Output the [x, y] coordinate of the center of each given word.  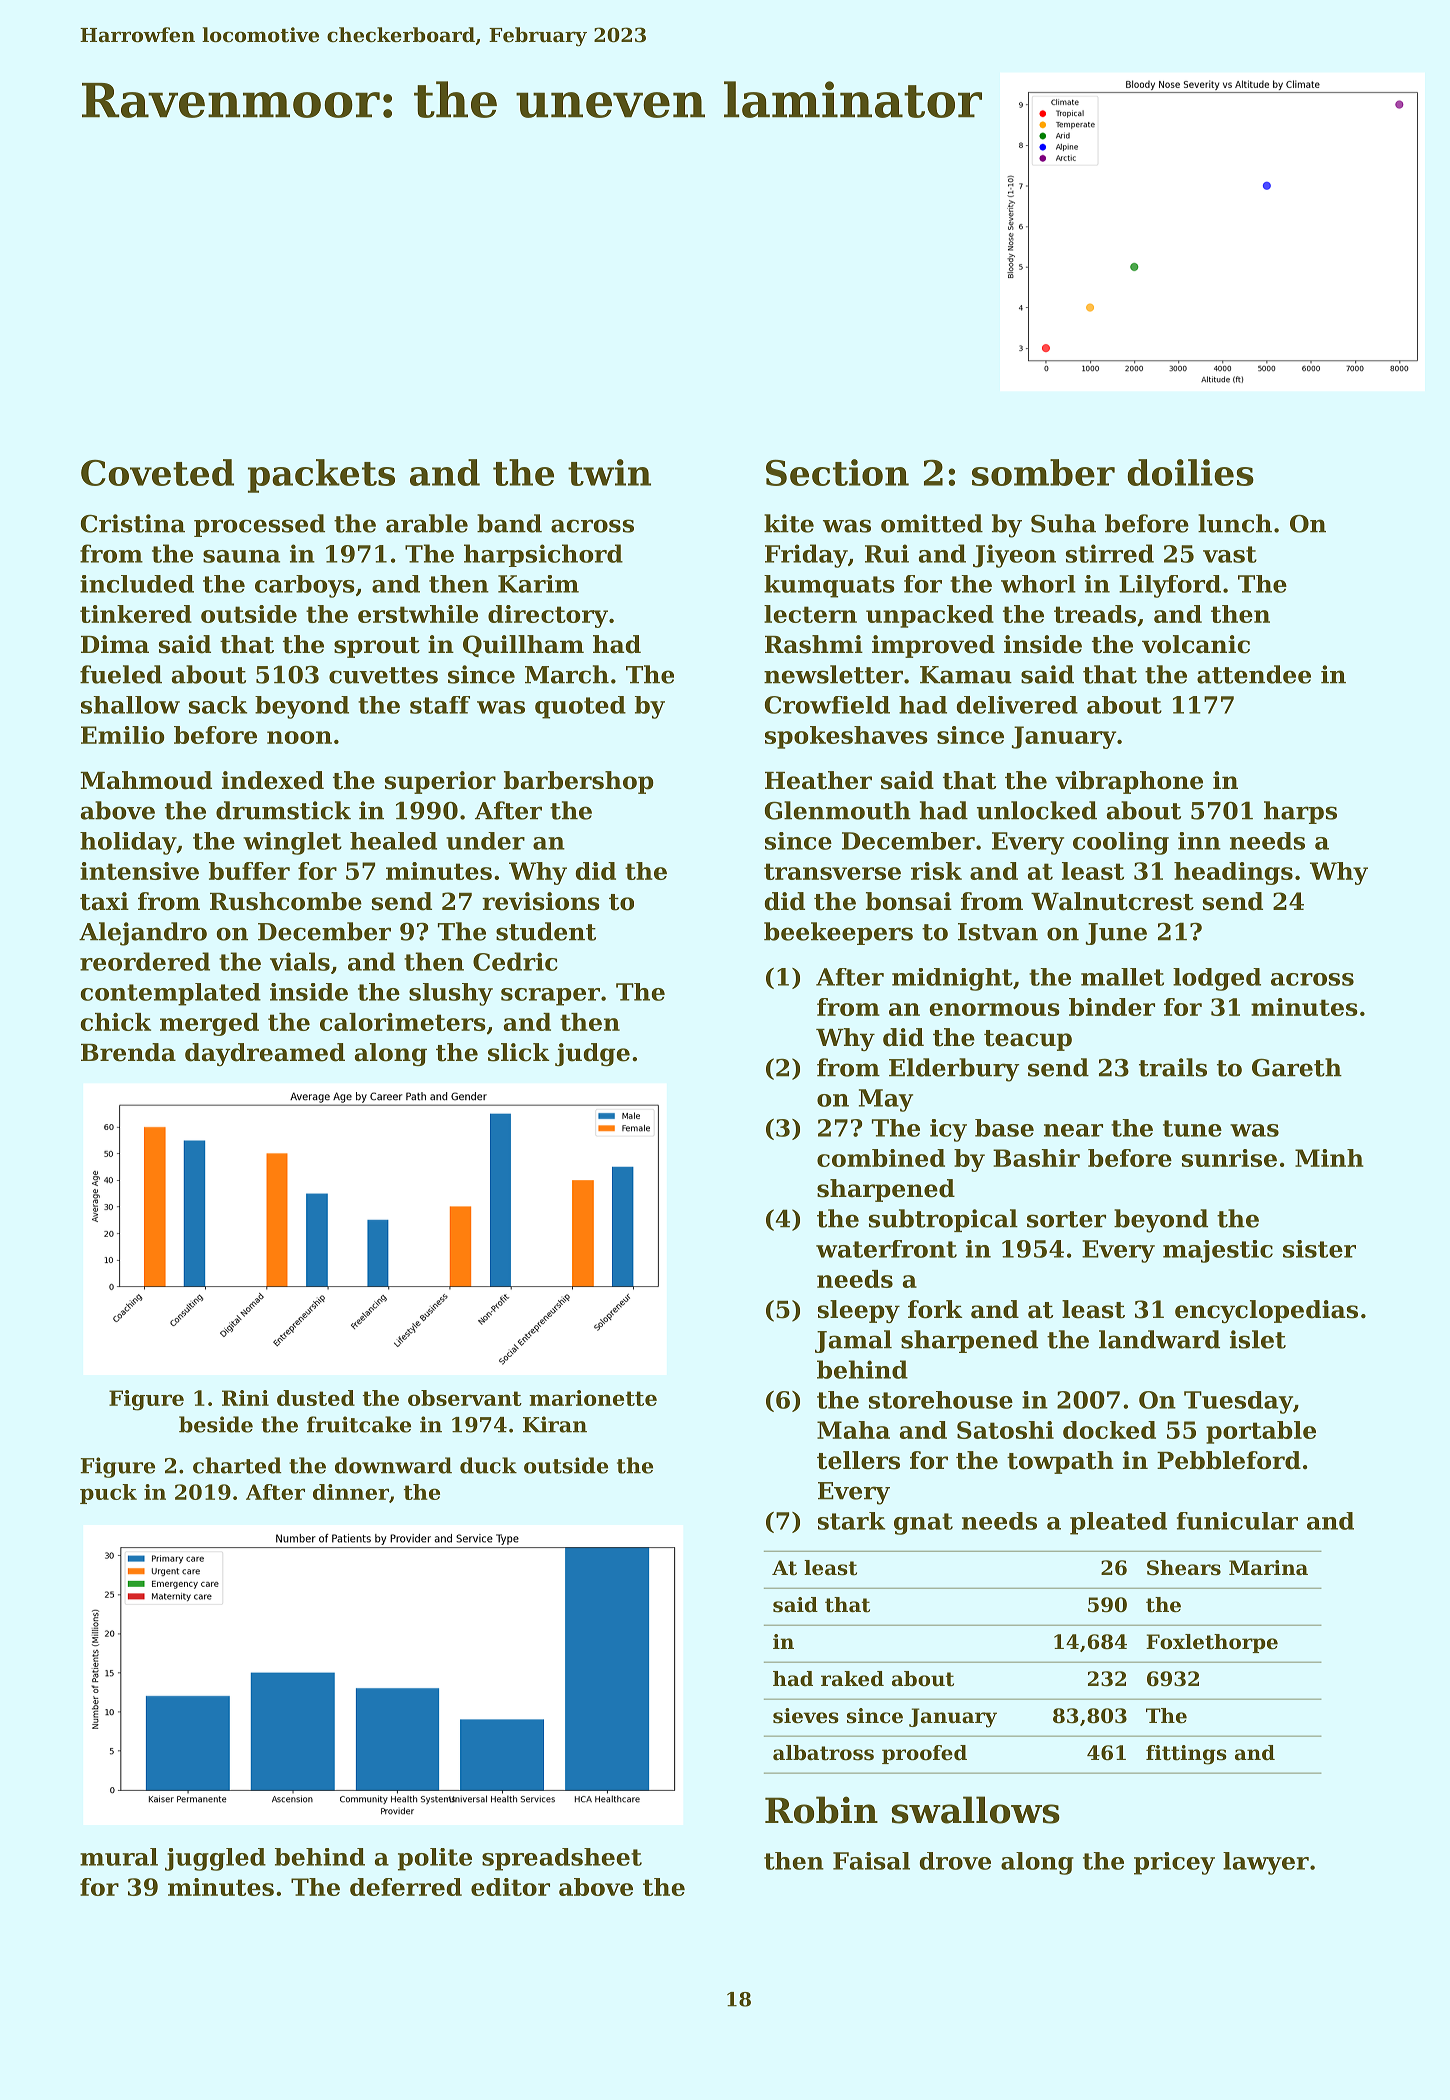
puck [108, 1494]
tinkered [136, 614]
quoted [580, 707]
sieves [806, 1716]
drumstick [283, 810]
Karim [538, 584]
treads [1095, 614]
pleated [1118, 1523]
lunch [1235, 523]
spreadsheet [562, 1859]
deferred [406, 1887]
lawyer [1266, 1863]
